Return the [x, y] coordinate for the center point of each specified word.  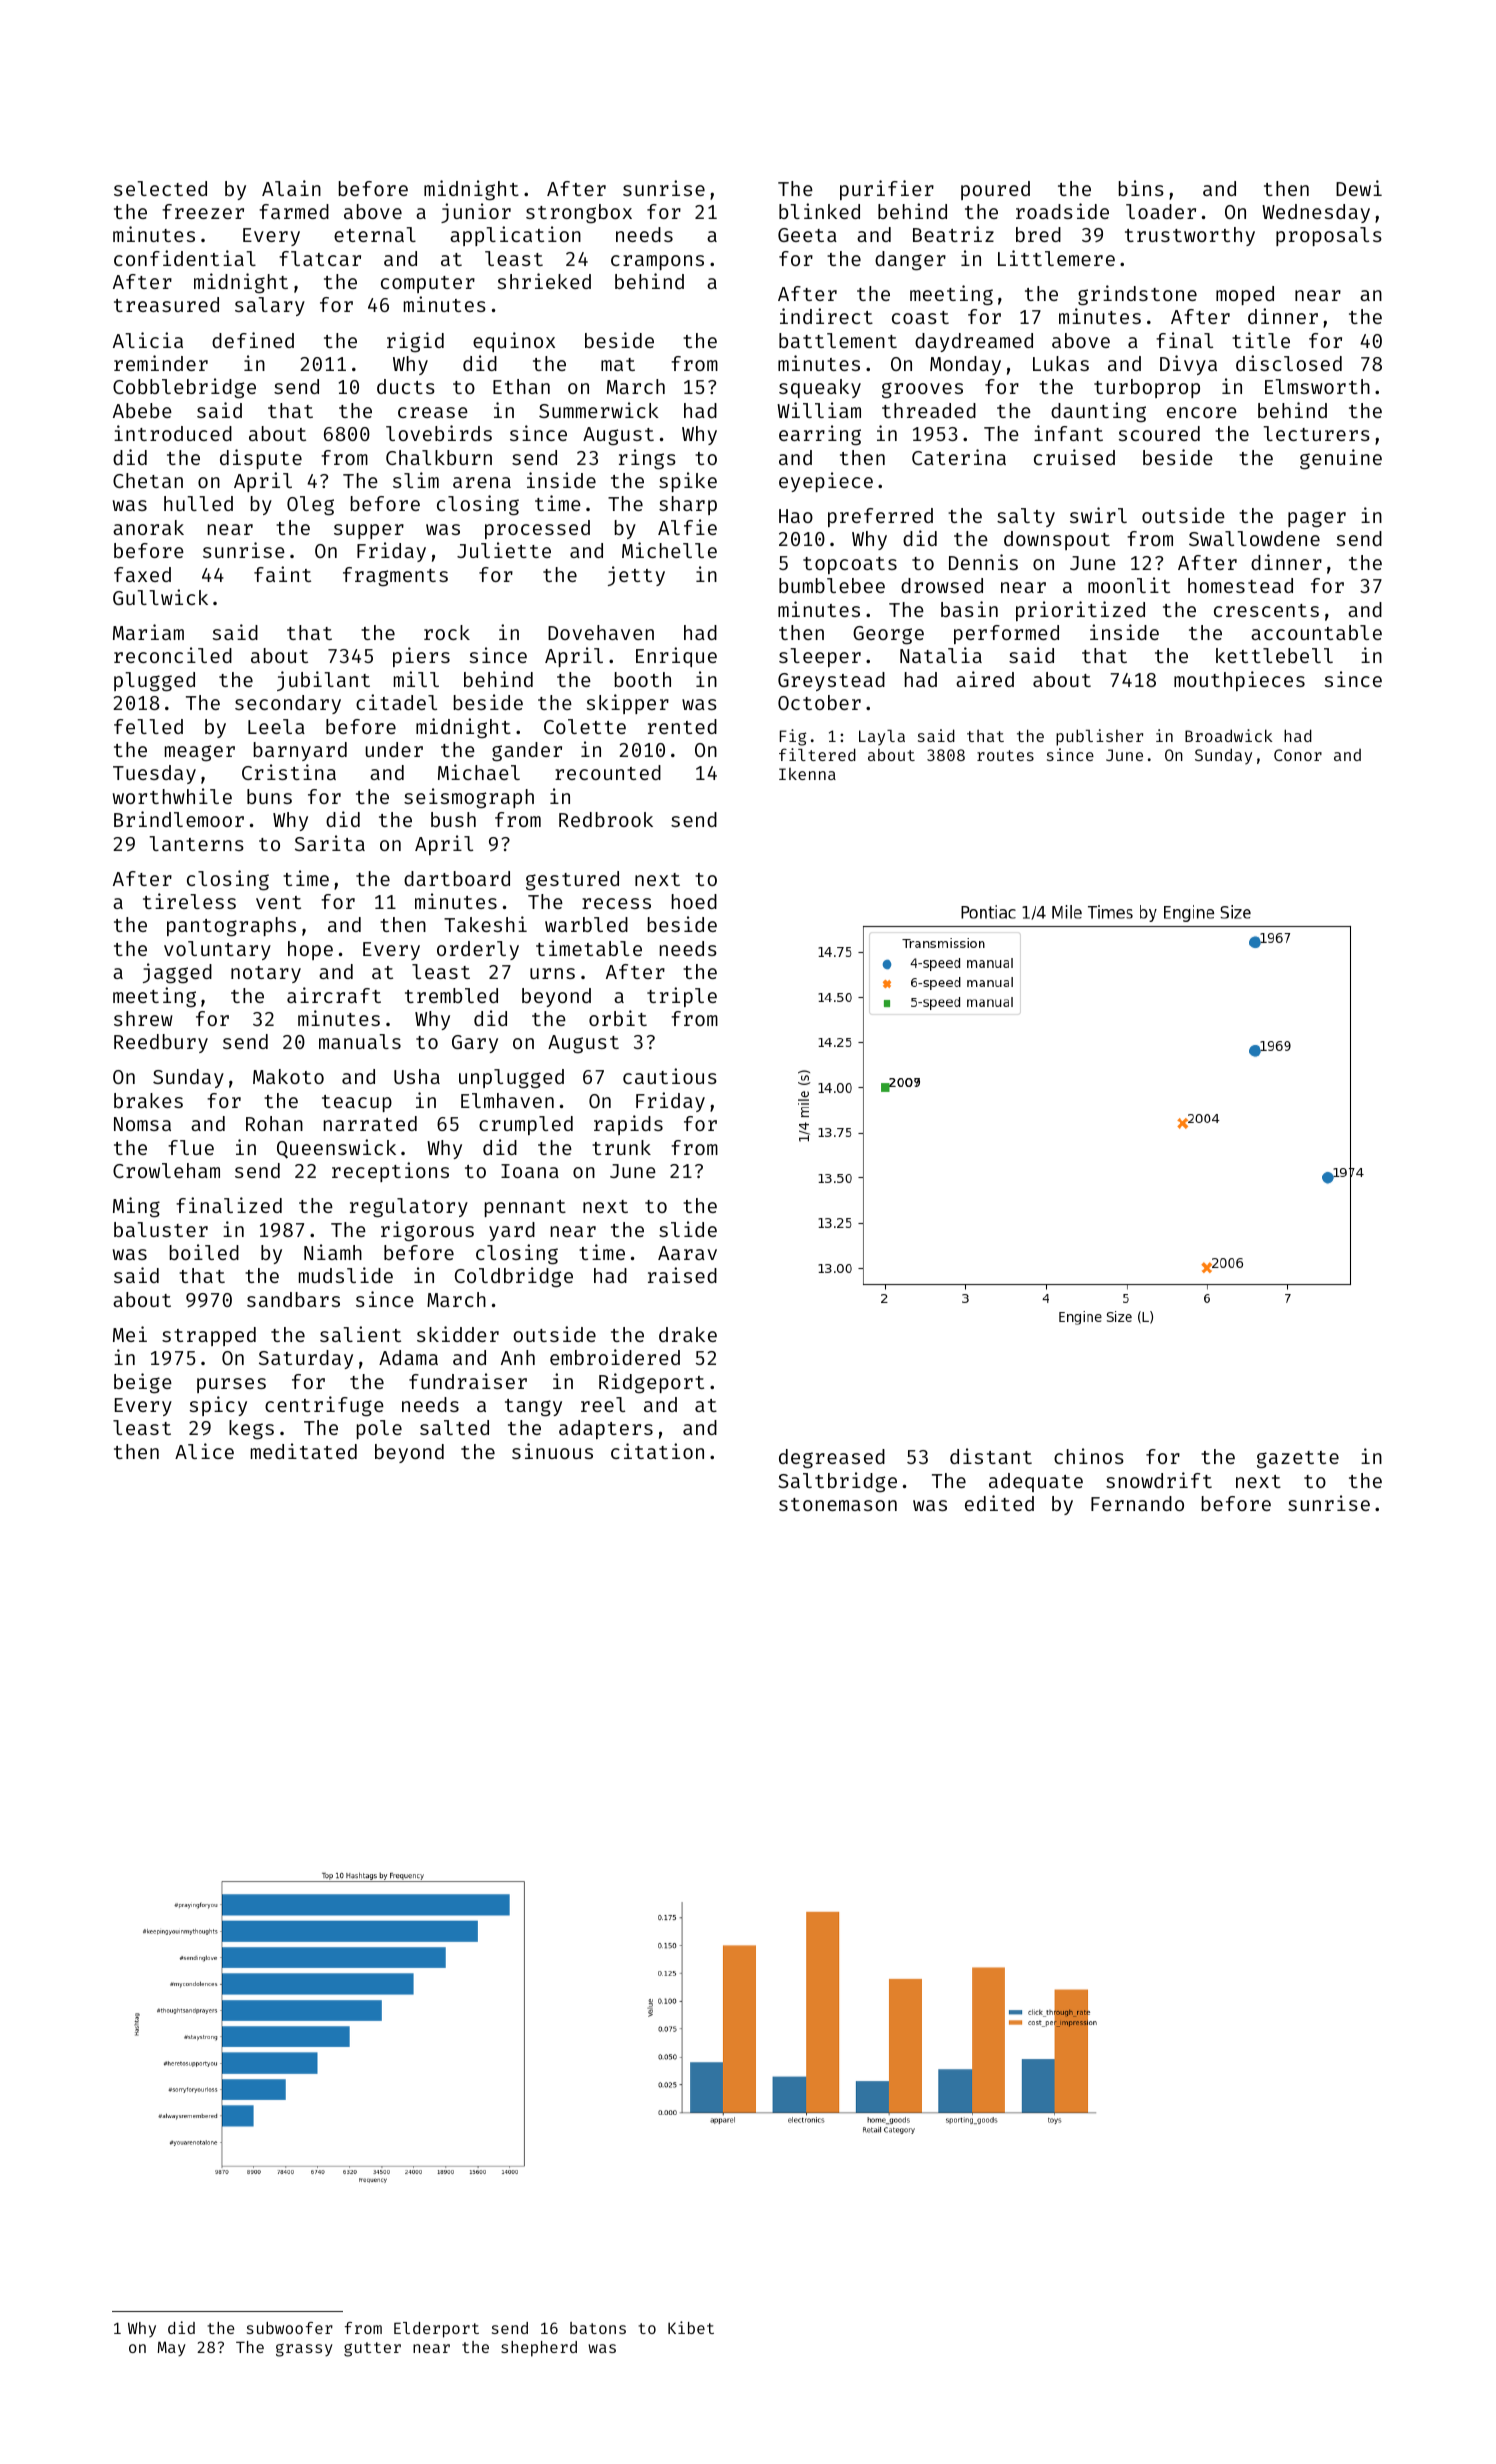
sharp [688, 505]
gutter [372, 2349]
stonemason [838, 1504]
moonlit [1129, 585]
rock [447, 632]
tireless [189, 901]
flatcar [320, 258]
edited [999, 1503]
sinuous [552, 1451]
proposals [1329, 236]
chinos [1089, 1456]
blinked [819, 211]
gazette [1298, 1460]
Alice [204, 1451]
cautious [670, 1076]
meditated [304, 1451]
